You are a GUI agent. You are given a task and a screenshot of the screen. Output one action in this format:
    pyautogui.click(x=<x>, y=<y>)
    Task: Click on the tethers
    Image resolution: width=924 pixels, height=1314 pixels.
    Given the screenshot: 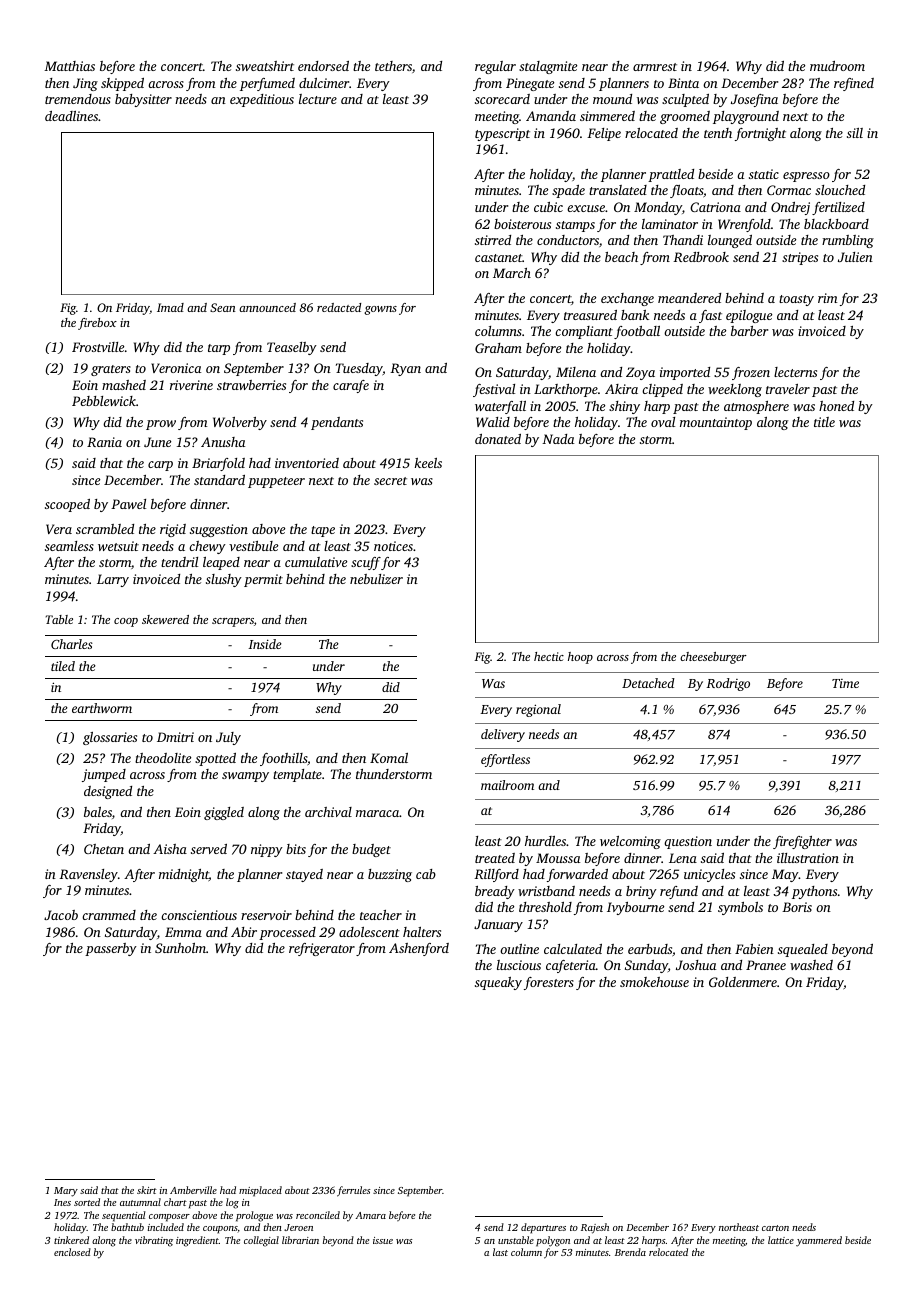 What is the action you would take?
    pyautogui.click(x=393, y=66)
